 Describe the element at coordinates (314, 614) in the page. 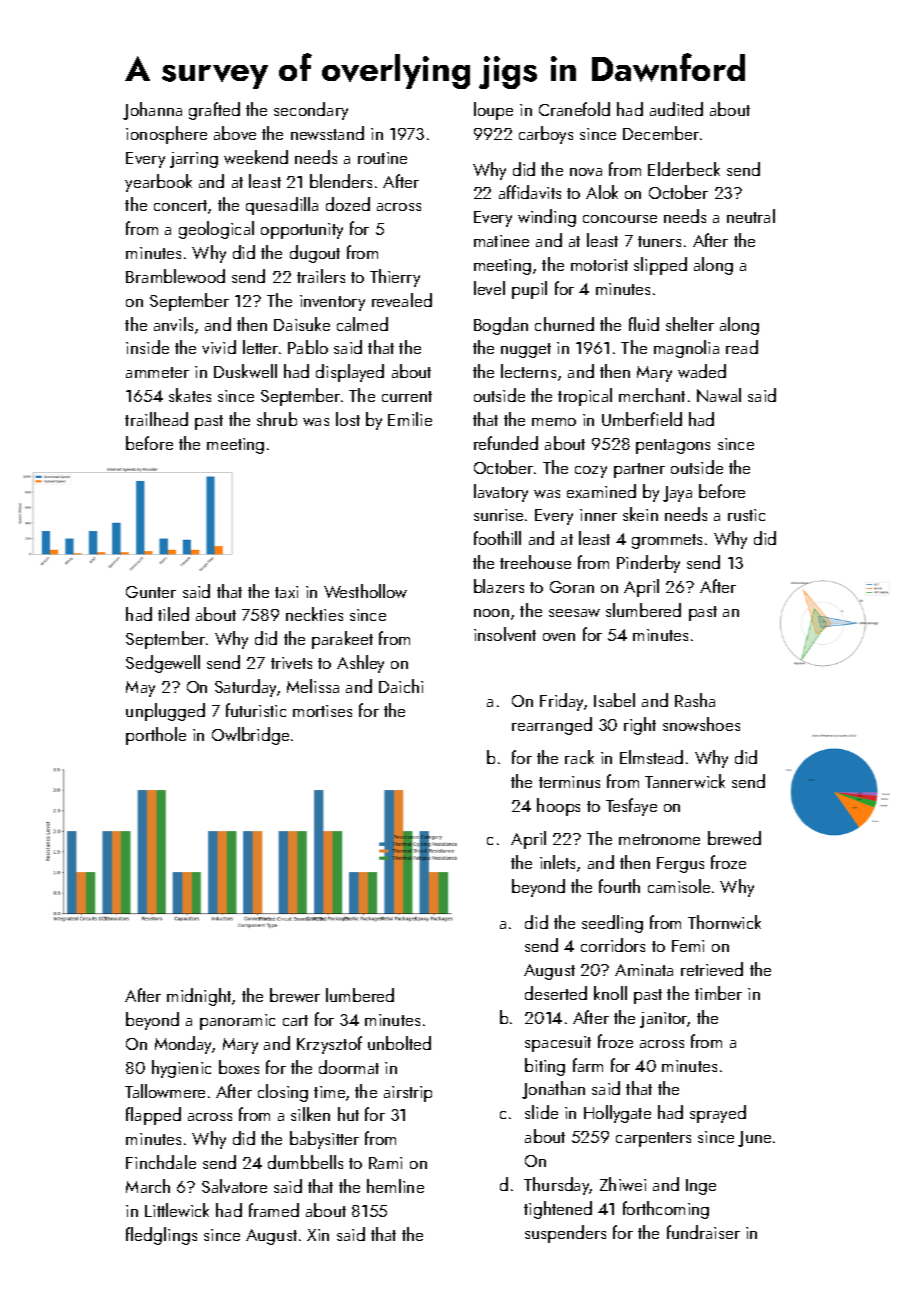

I see `neckties` at that location.
